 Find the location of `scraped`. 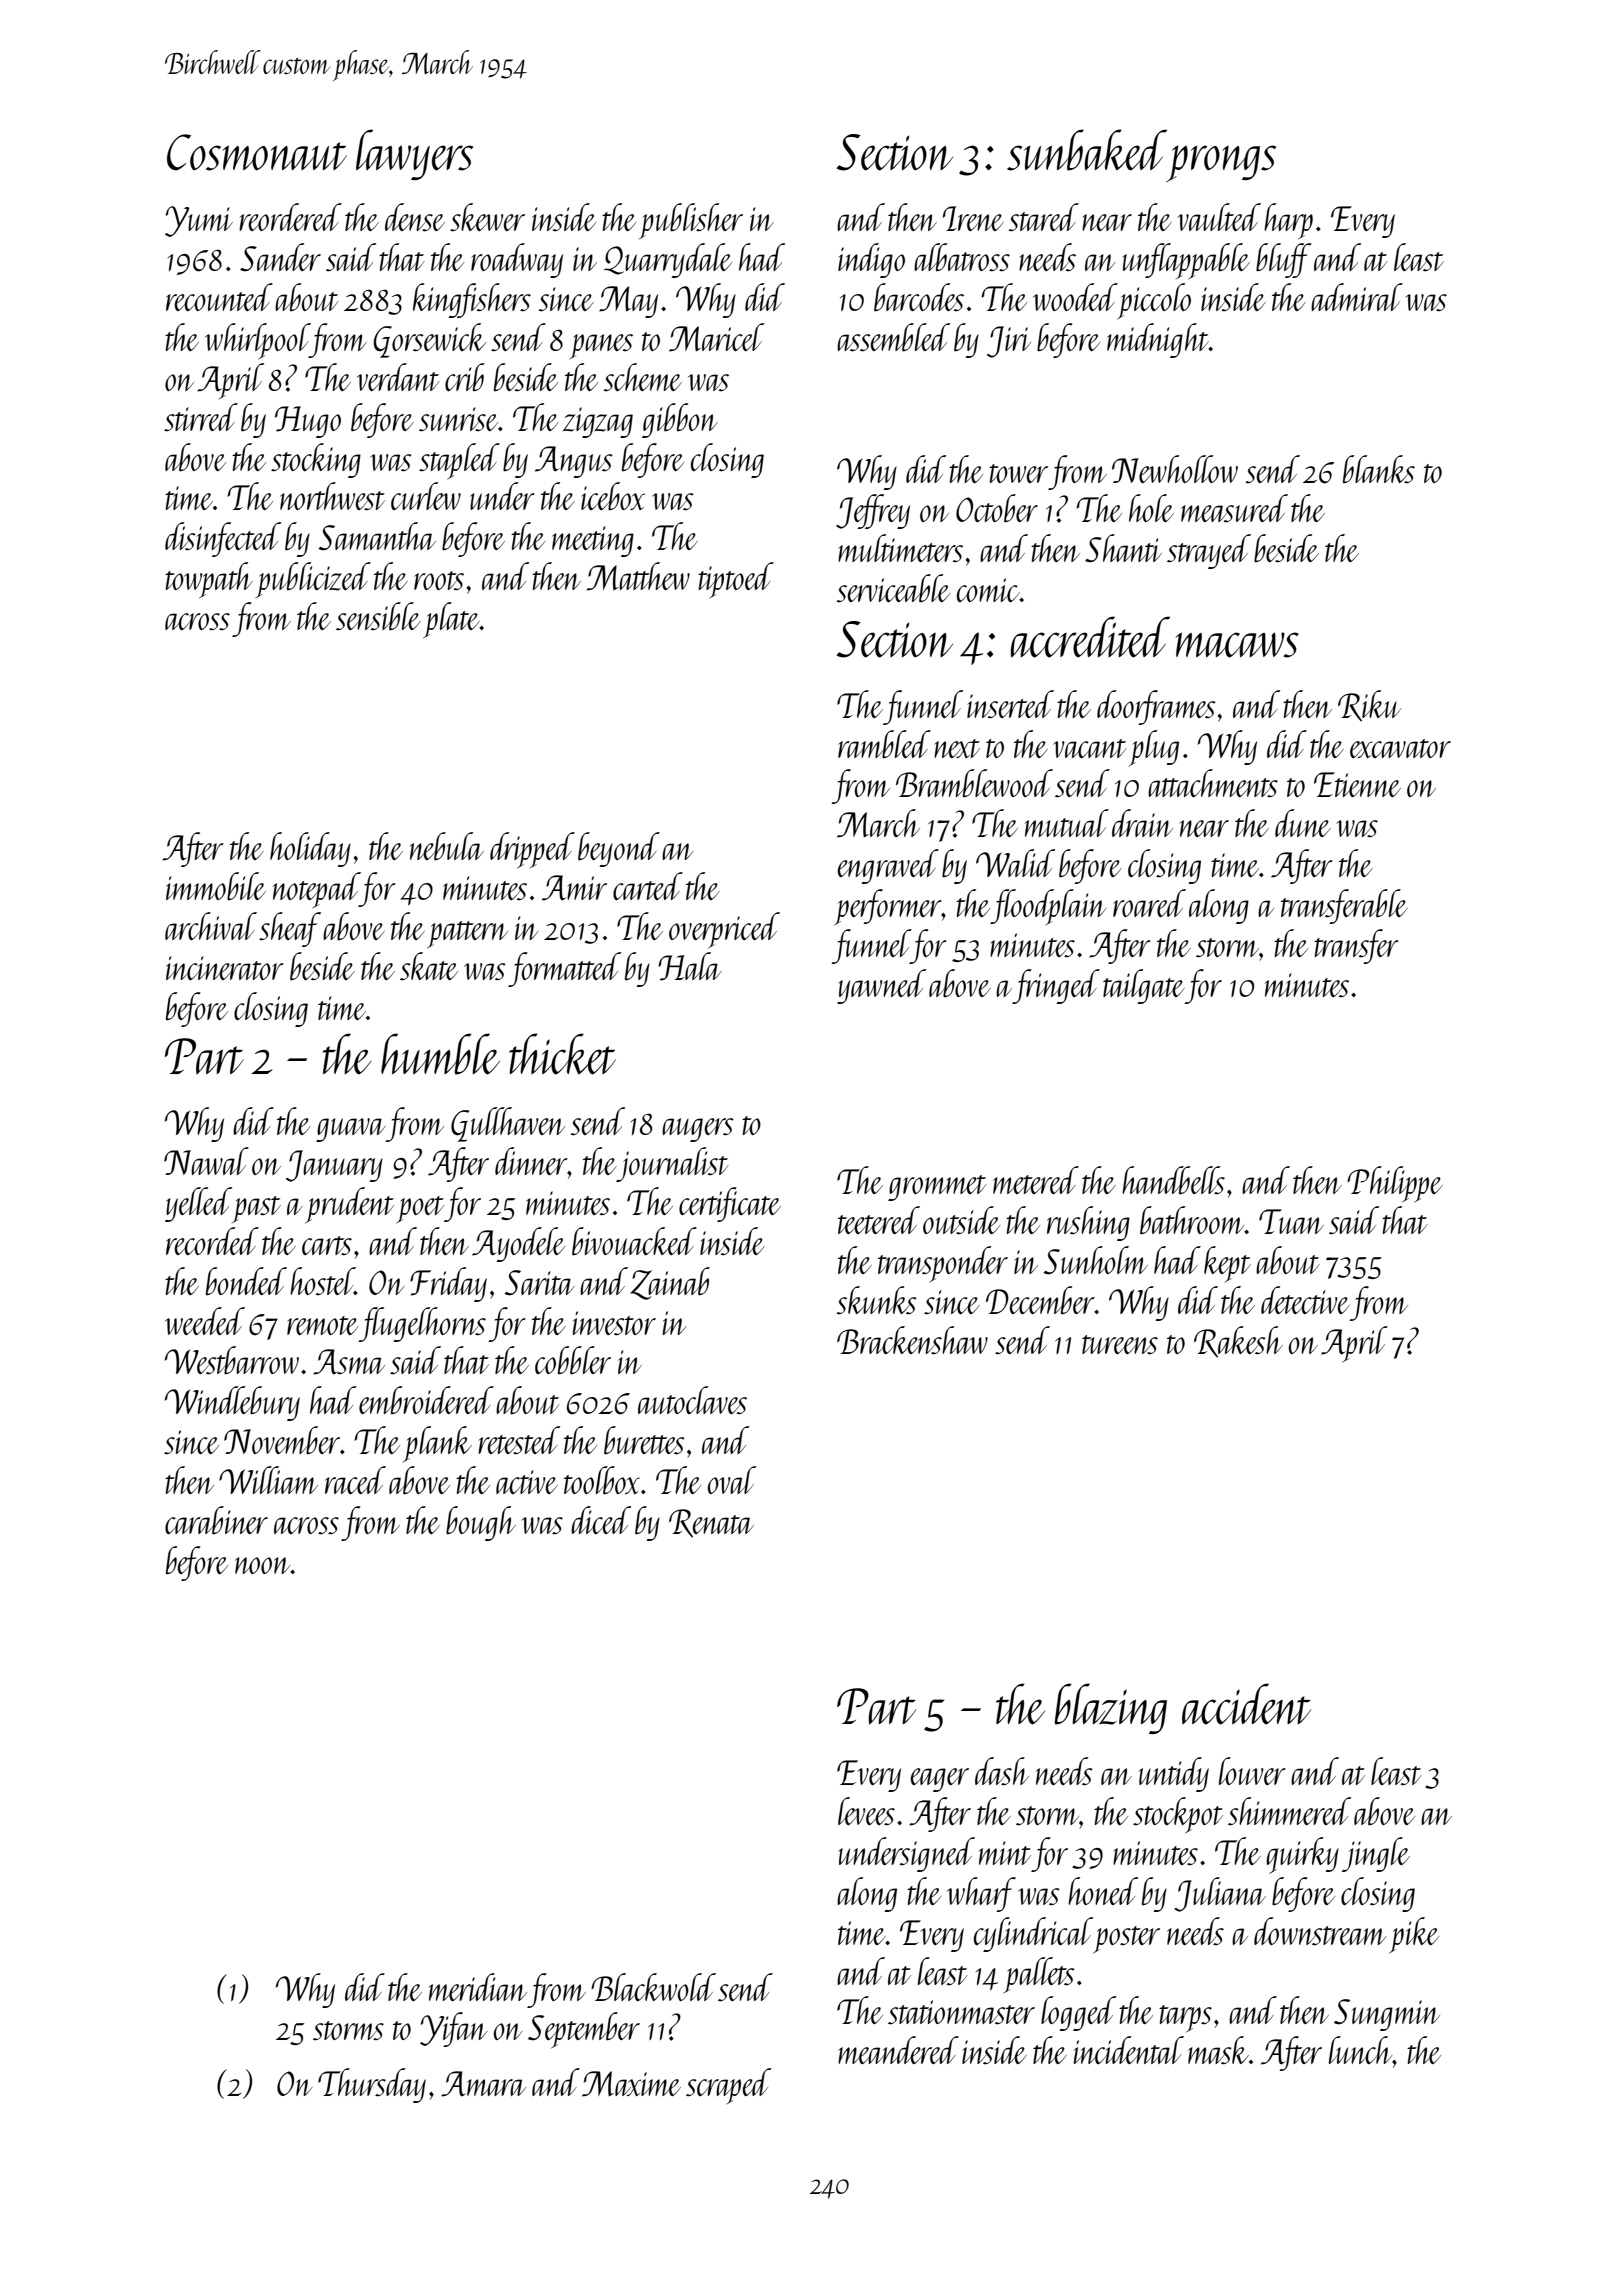

scraped is located at coordinates (728, 2086).
